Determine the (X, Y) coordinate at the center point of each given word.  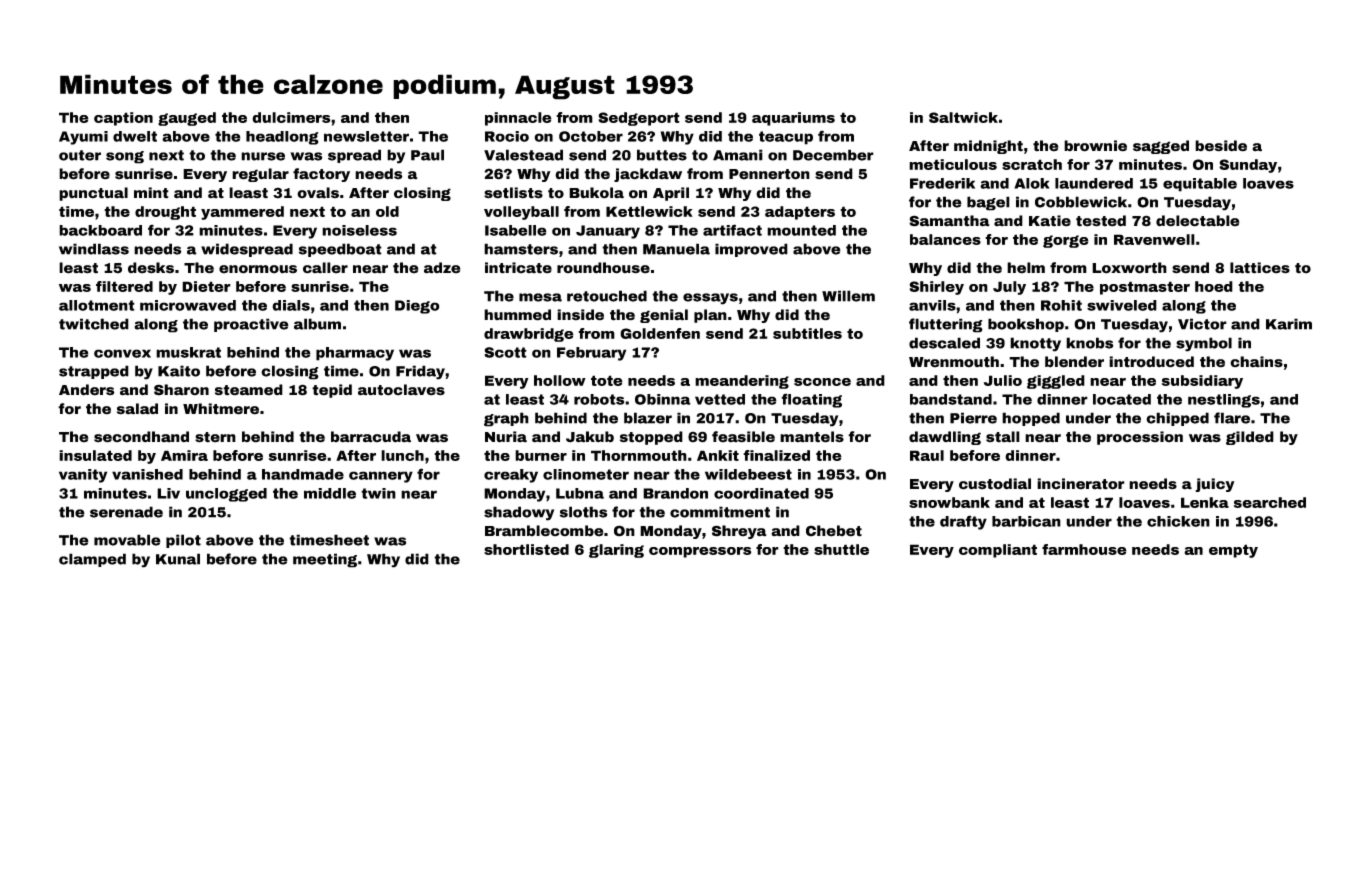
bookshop (1026, 325)
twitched (94, 324)
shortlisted (526, 549)
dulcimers (291, 117)
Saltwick (963, 117)
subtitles (807, 333)
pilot (183, 541)
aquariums (793, 119)
